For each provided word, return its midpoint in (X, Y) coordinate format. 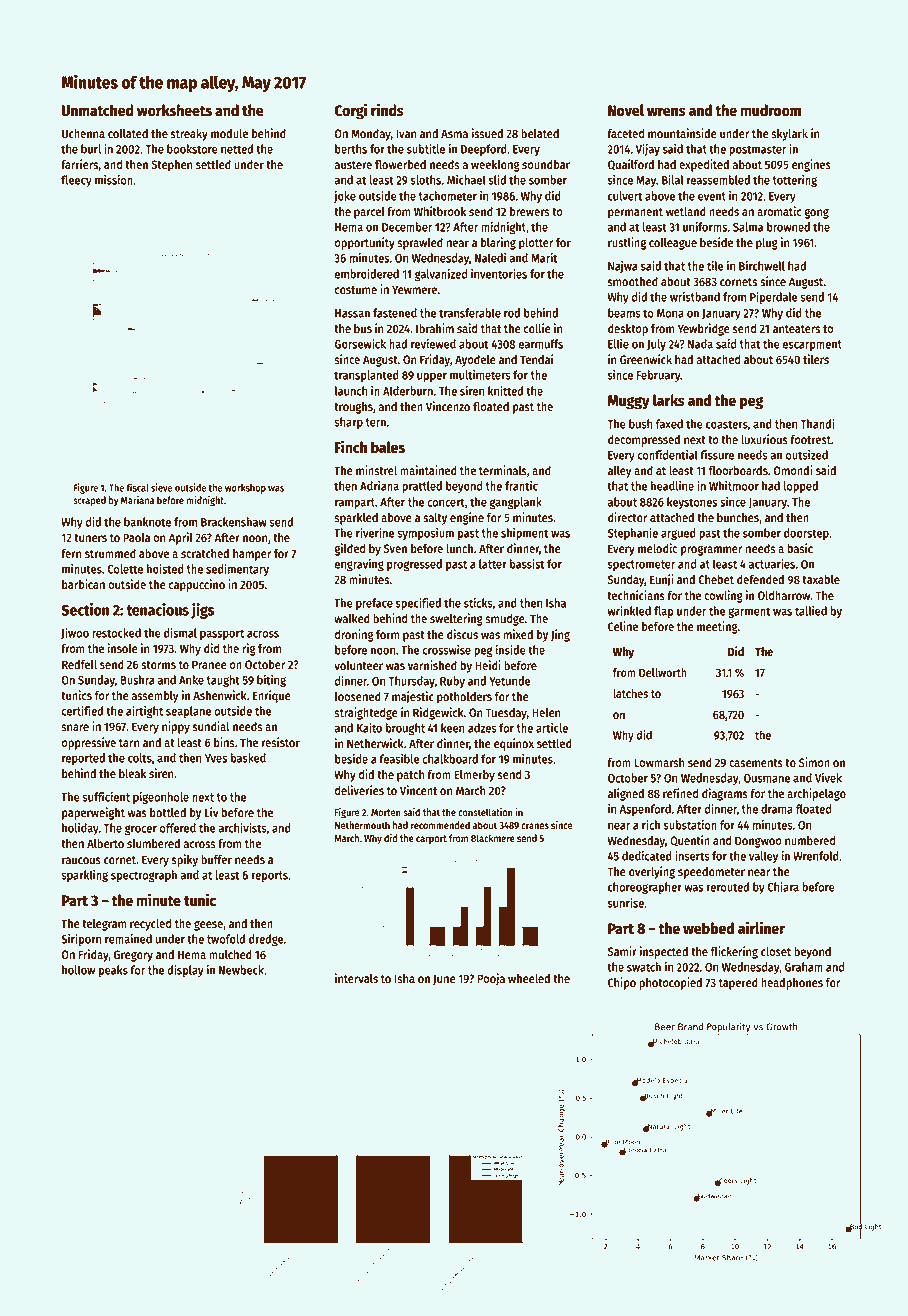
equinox (514, 744)
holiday (80, 829)
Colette (125, 569)
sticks (478, 603)
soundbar (546, 164)
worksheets (174, 110)
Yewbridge (704, 329)
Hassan (352, 313)
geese (208, 926)
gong (816, 214)
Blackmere (493, 838)
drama (777, 809)
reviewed (433, 344)
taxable (821, 579)
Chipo (622, 983)
